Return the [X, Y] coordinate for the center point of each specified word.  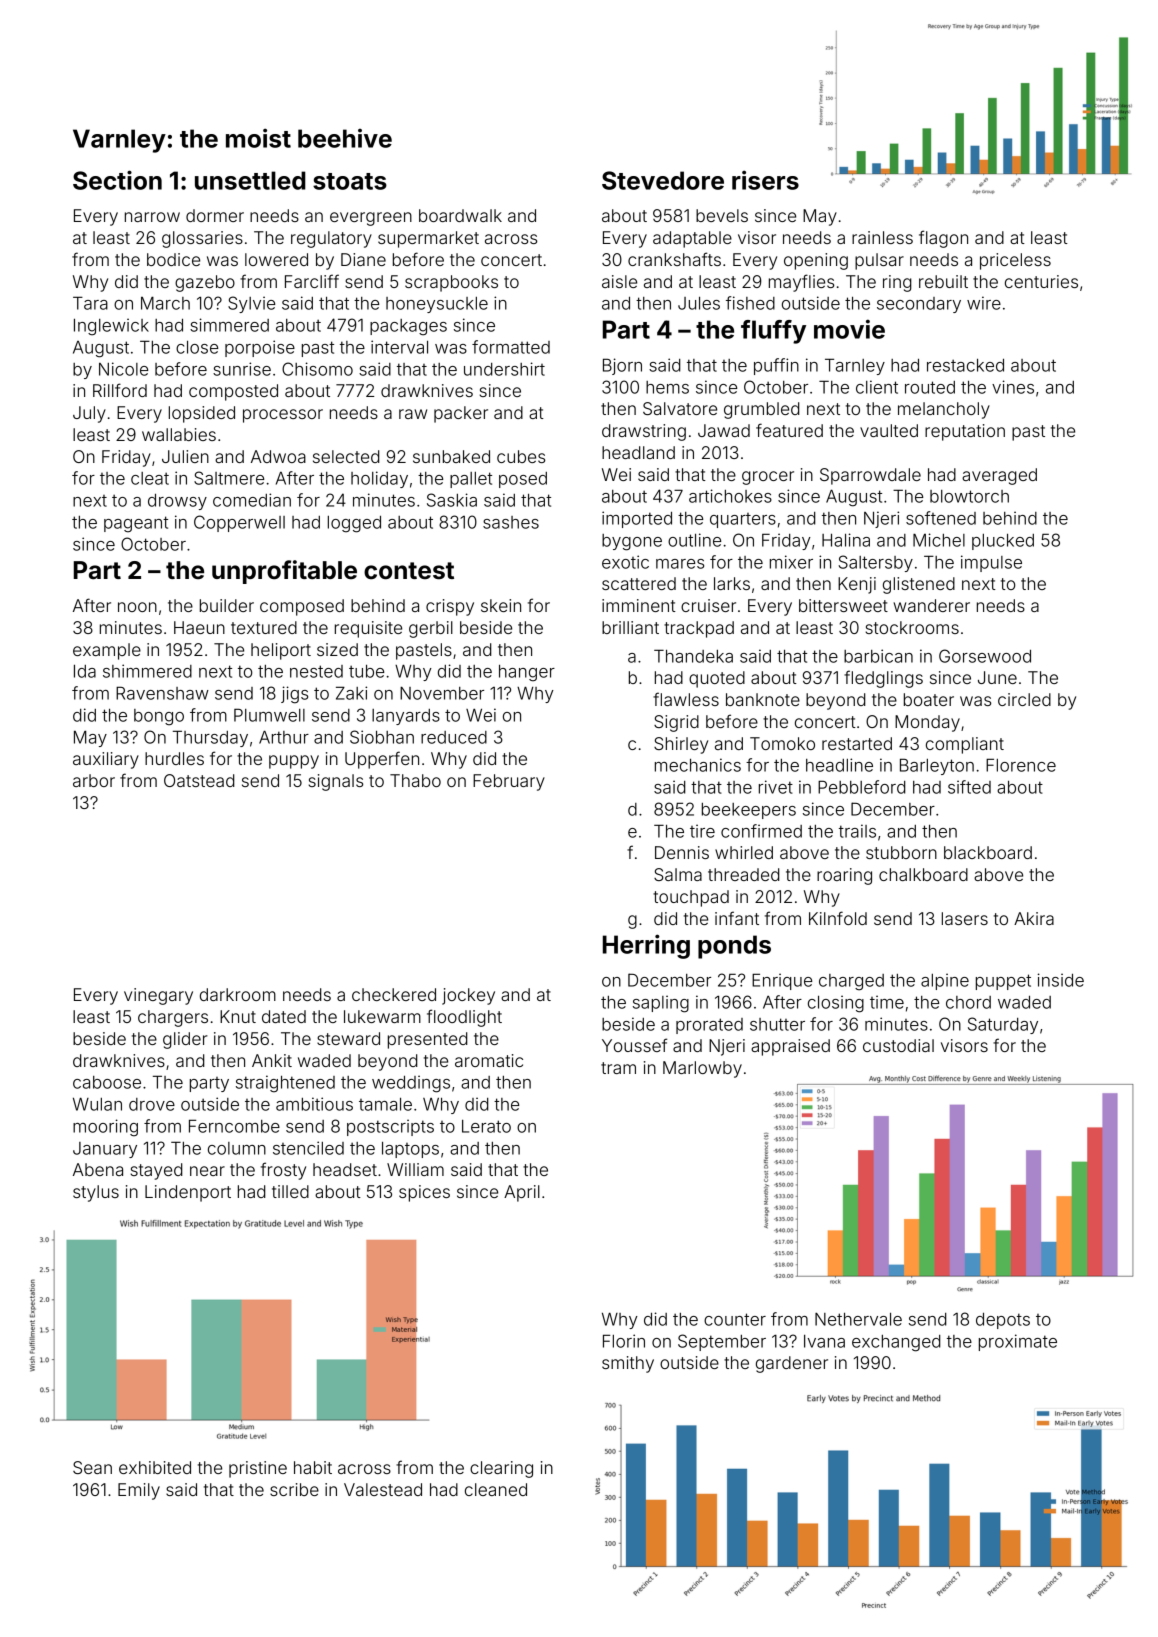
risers [765, 180]
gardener [792, 1364]
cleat [150, 478]
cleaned [496, 1489]
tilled [290, 1191]
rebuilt [943, 281]
